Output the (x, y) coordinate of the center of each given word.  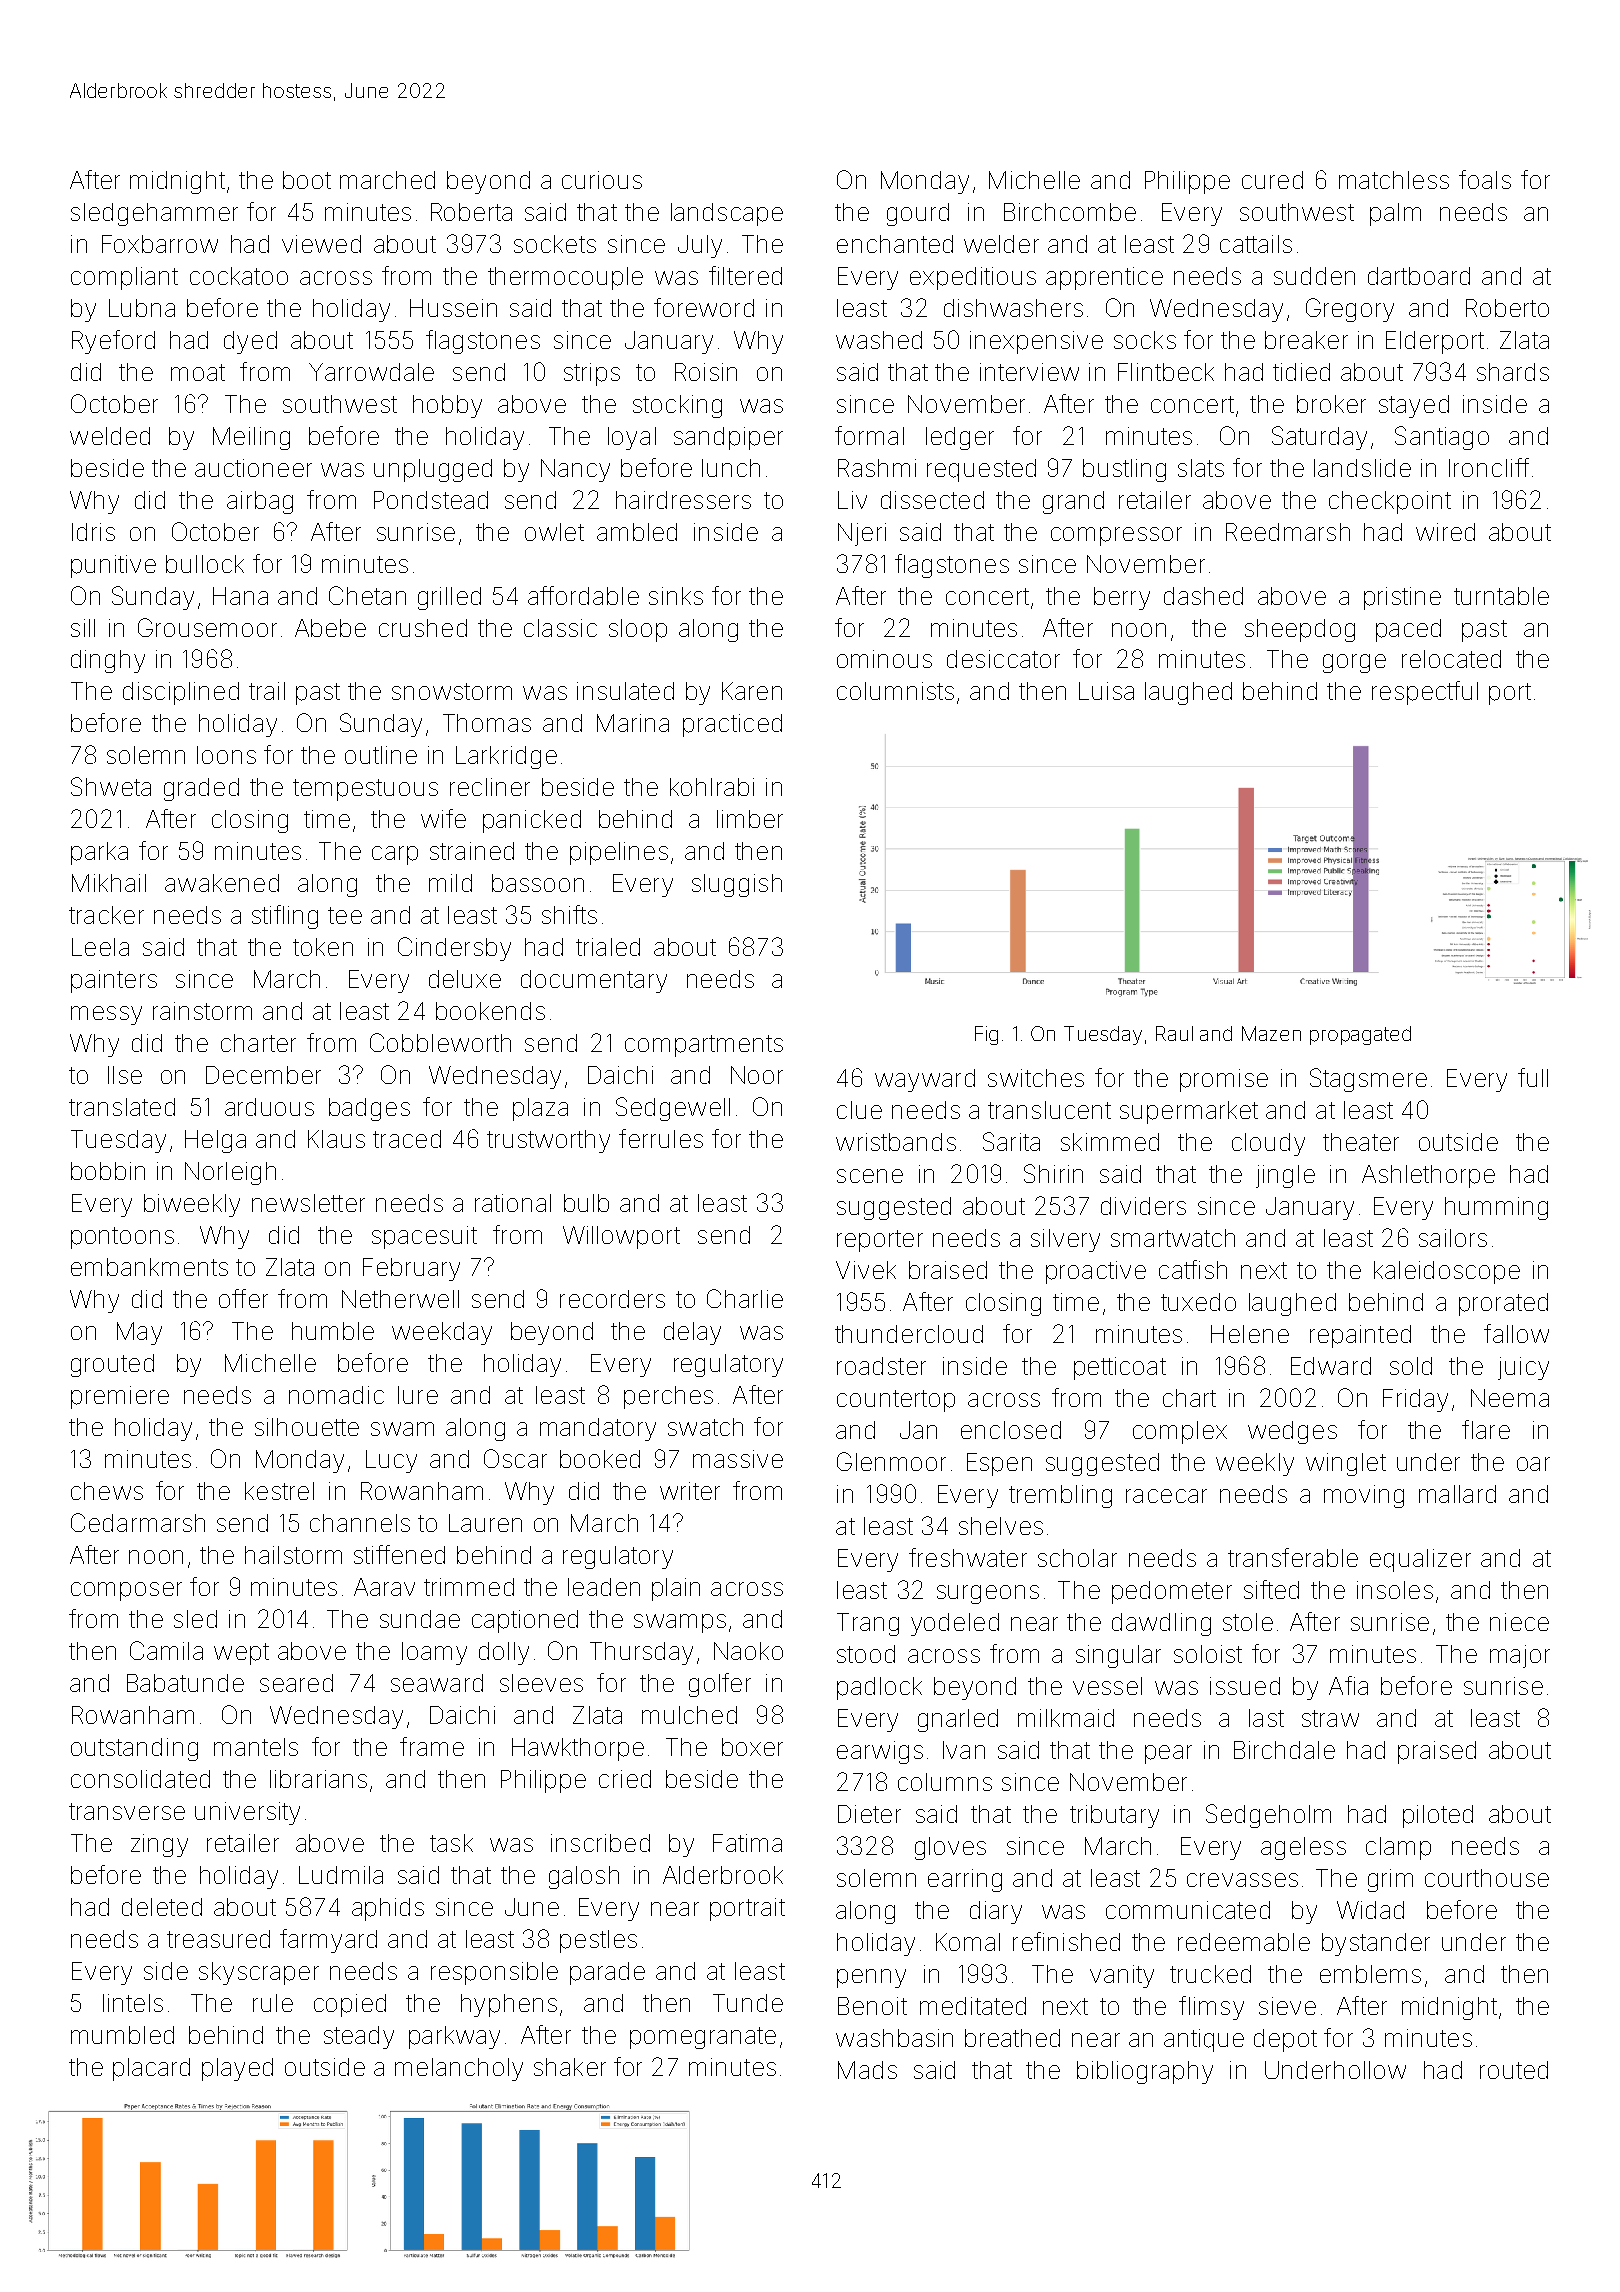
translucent (1049, 1110)
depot (1285, 2040)
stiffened (399, 1554)
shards (1513, 372)
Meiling (251, 438)
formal (869, 435)
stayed (1414, 406)
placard (151, 2069)
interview (1029, 372)
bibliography (1145, 2072)
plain (676, 1589)
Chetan (367, 595)
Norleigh (230, 1173)
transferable (1293, 1557)
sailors (1453, 1238)
